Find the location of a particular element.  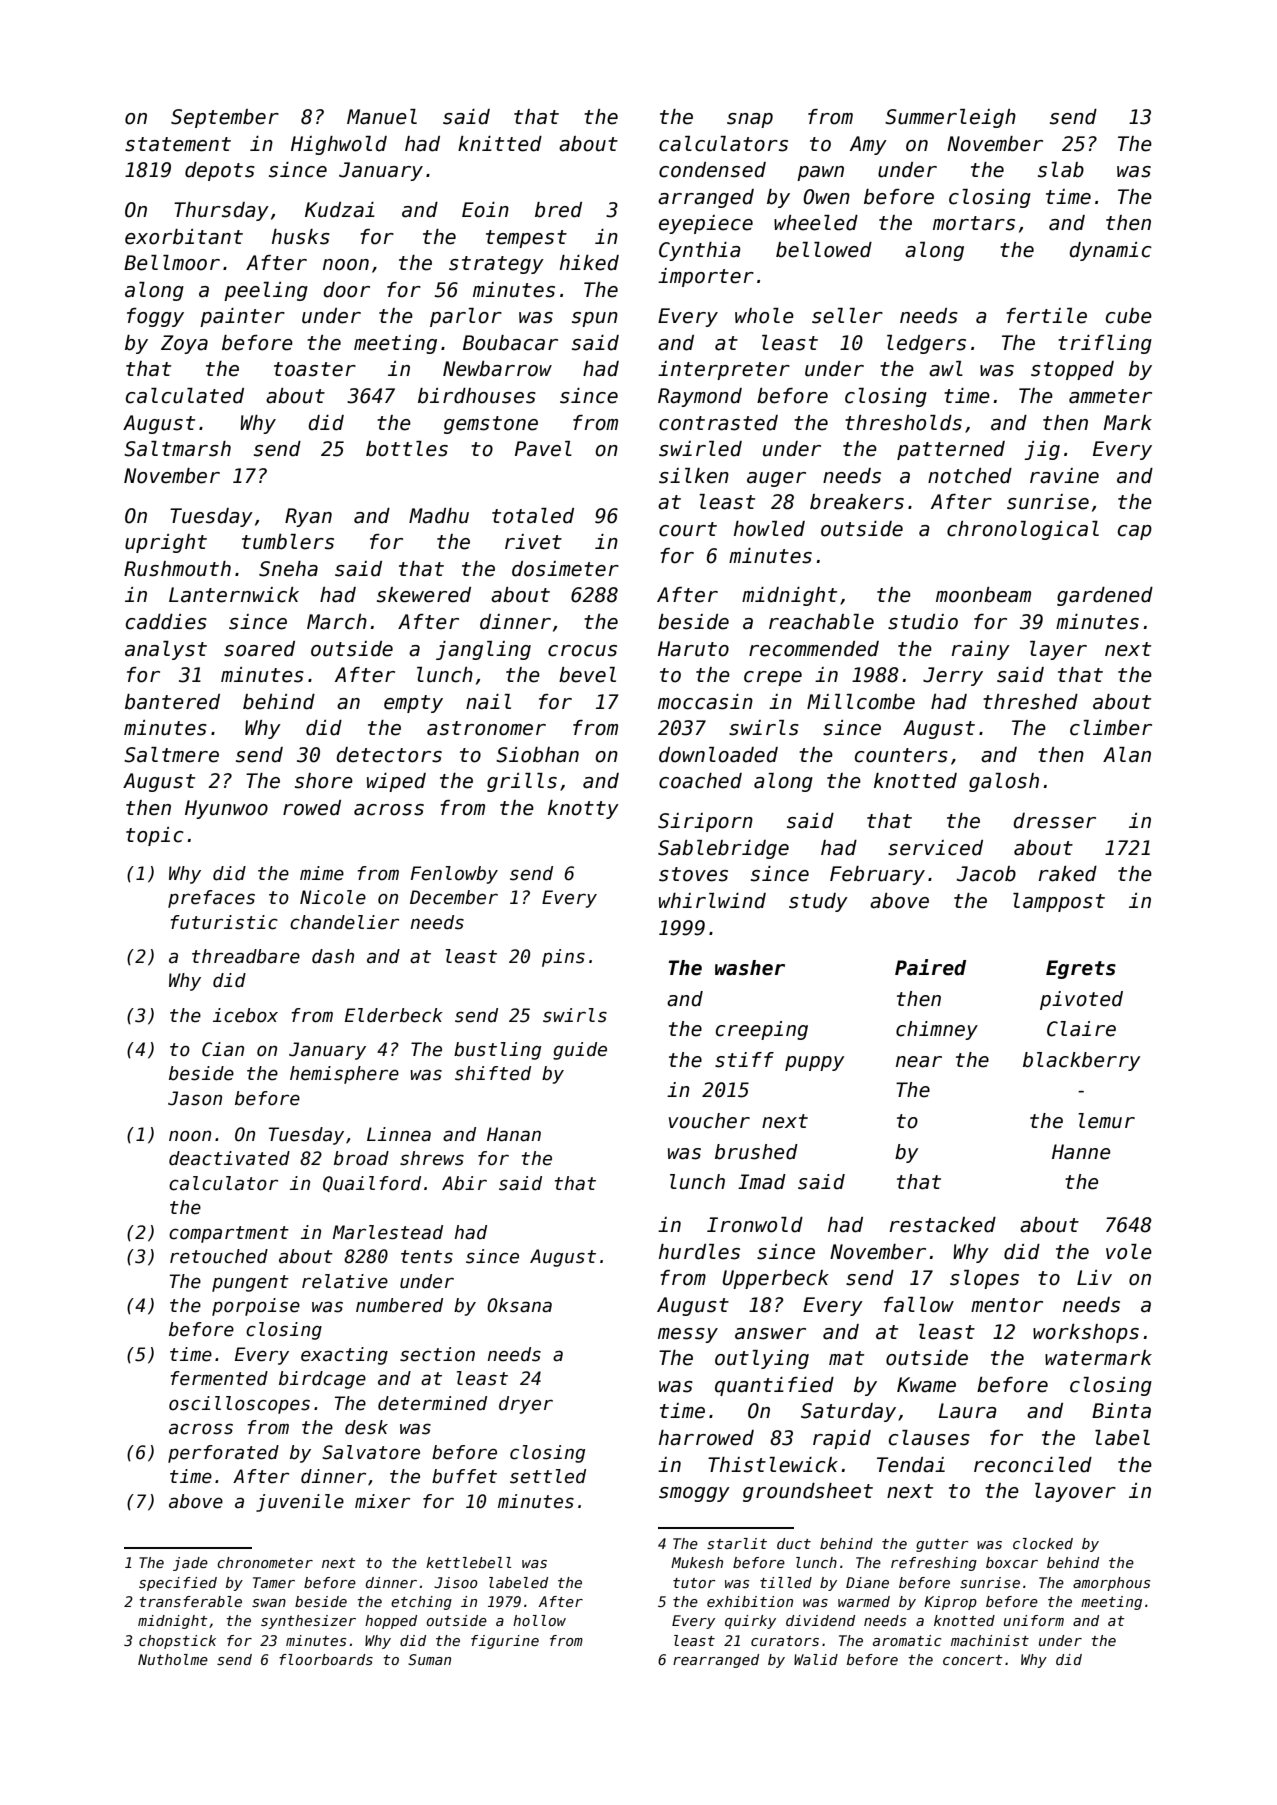

analyst is located at coordinates (166, 650).
